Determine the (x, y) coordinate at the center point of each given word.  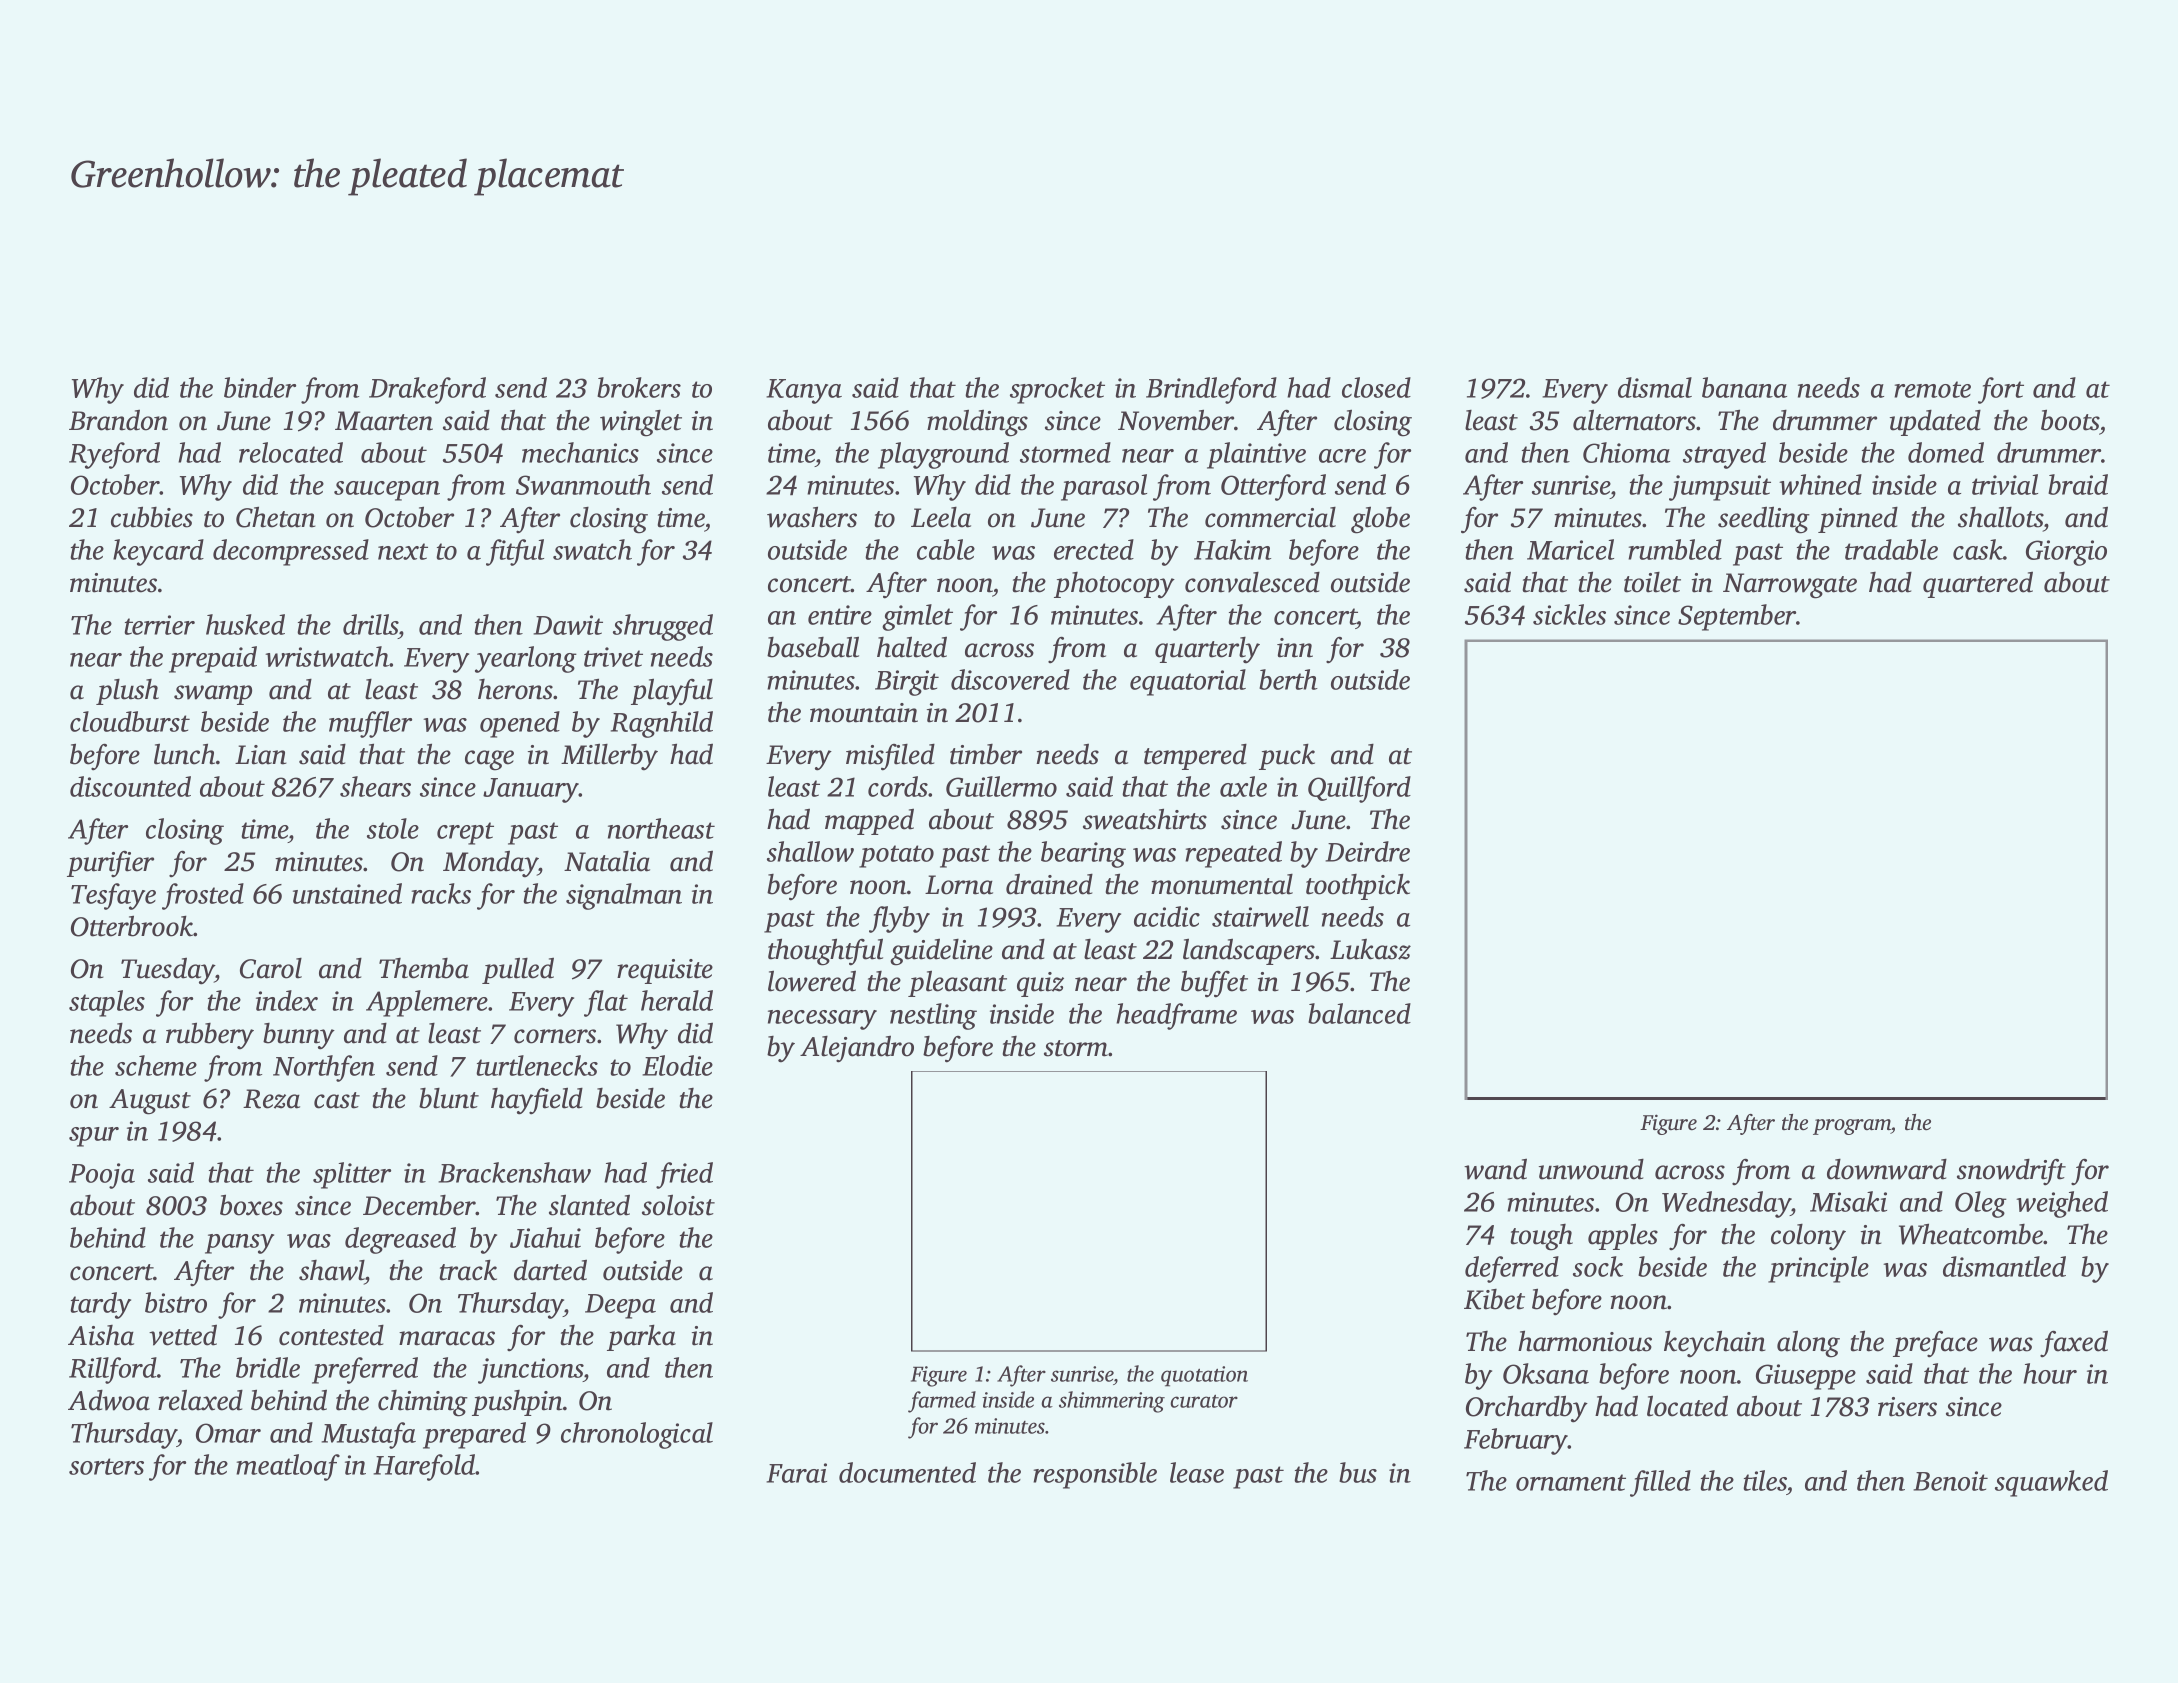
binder (260, 387)
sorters (106, 1466)
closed (1376, 387)
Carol (271, 968)
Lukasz (1370, 949)
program (1852, 1127)
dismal (1655, 387)
